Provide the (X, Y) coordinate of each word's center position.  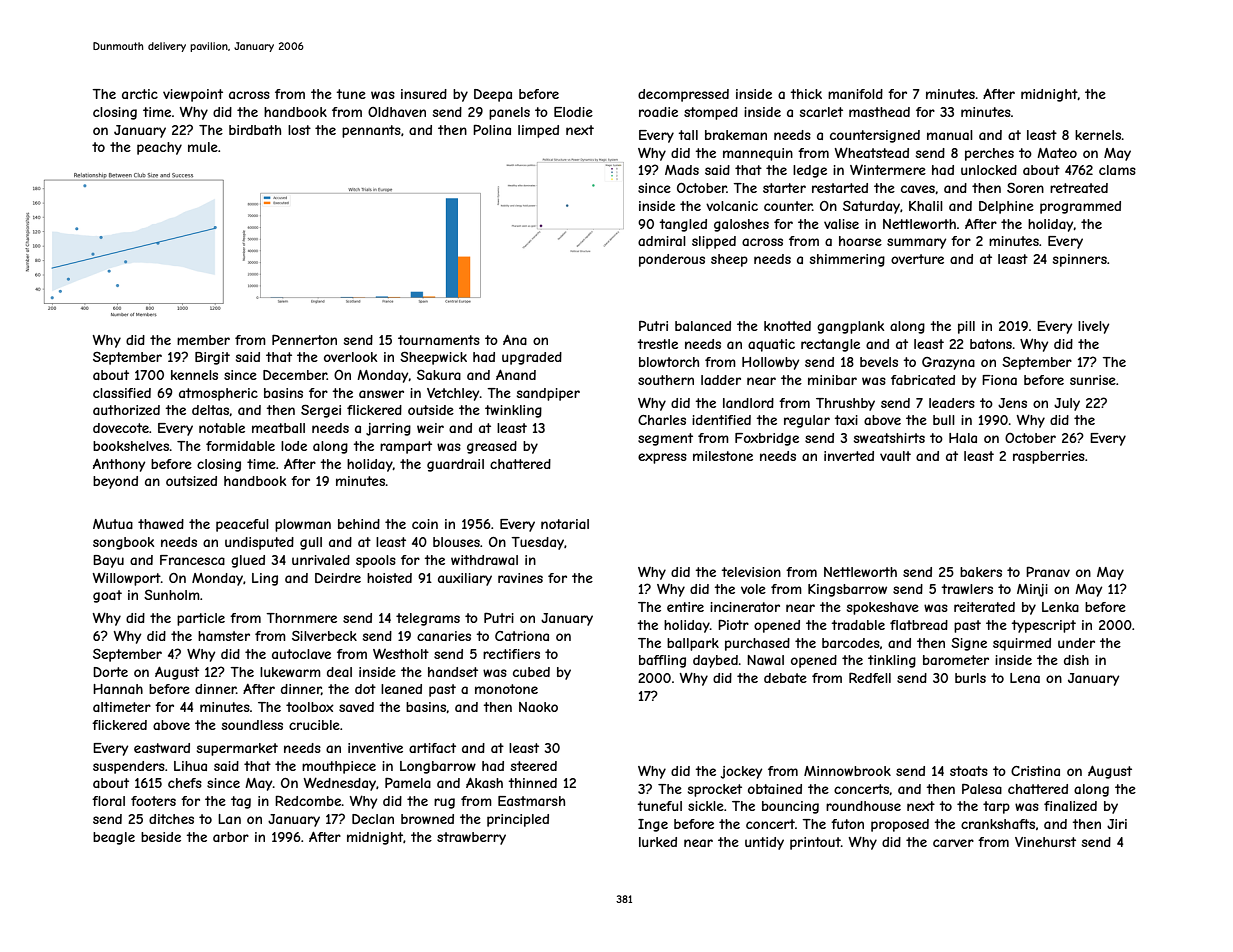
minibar (832, 380)
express (662, 458)
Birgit (212, 358)
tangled (683, 225)
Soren (1025, 187)
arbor (231, 837)
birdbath (255, 130)
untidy (764, 843)
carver (953, 843)
